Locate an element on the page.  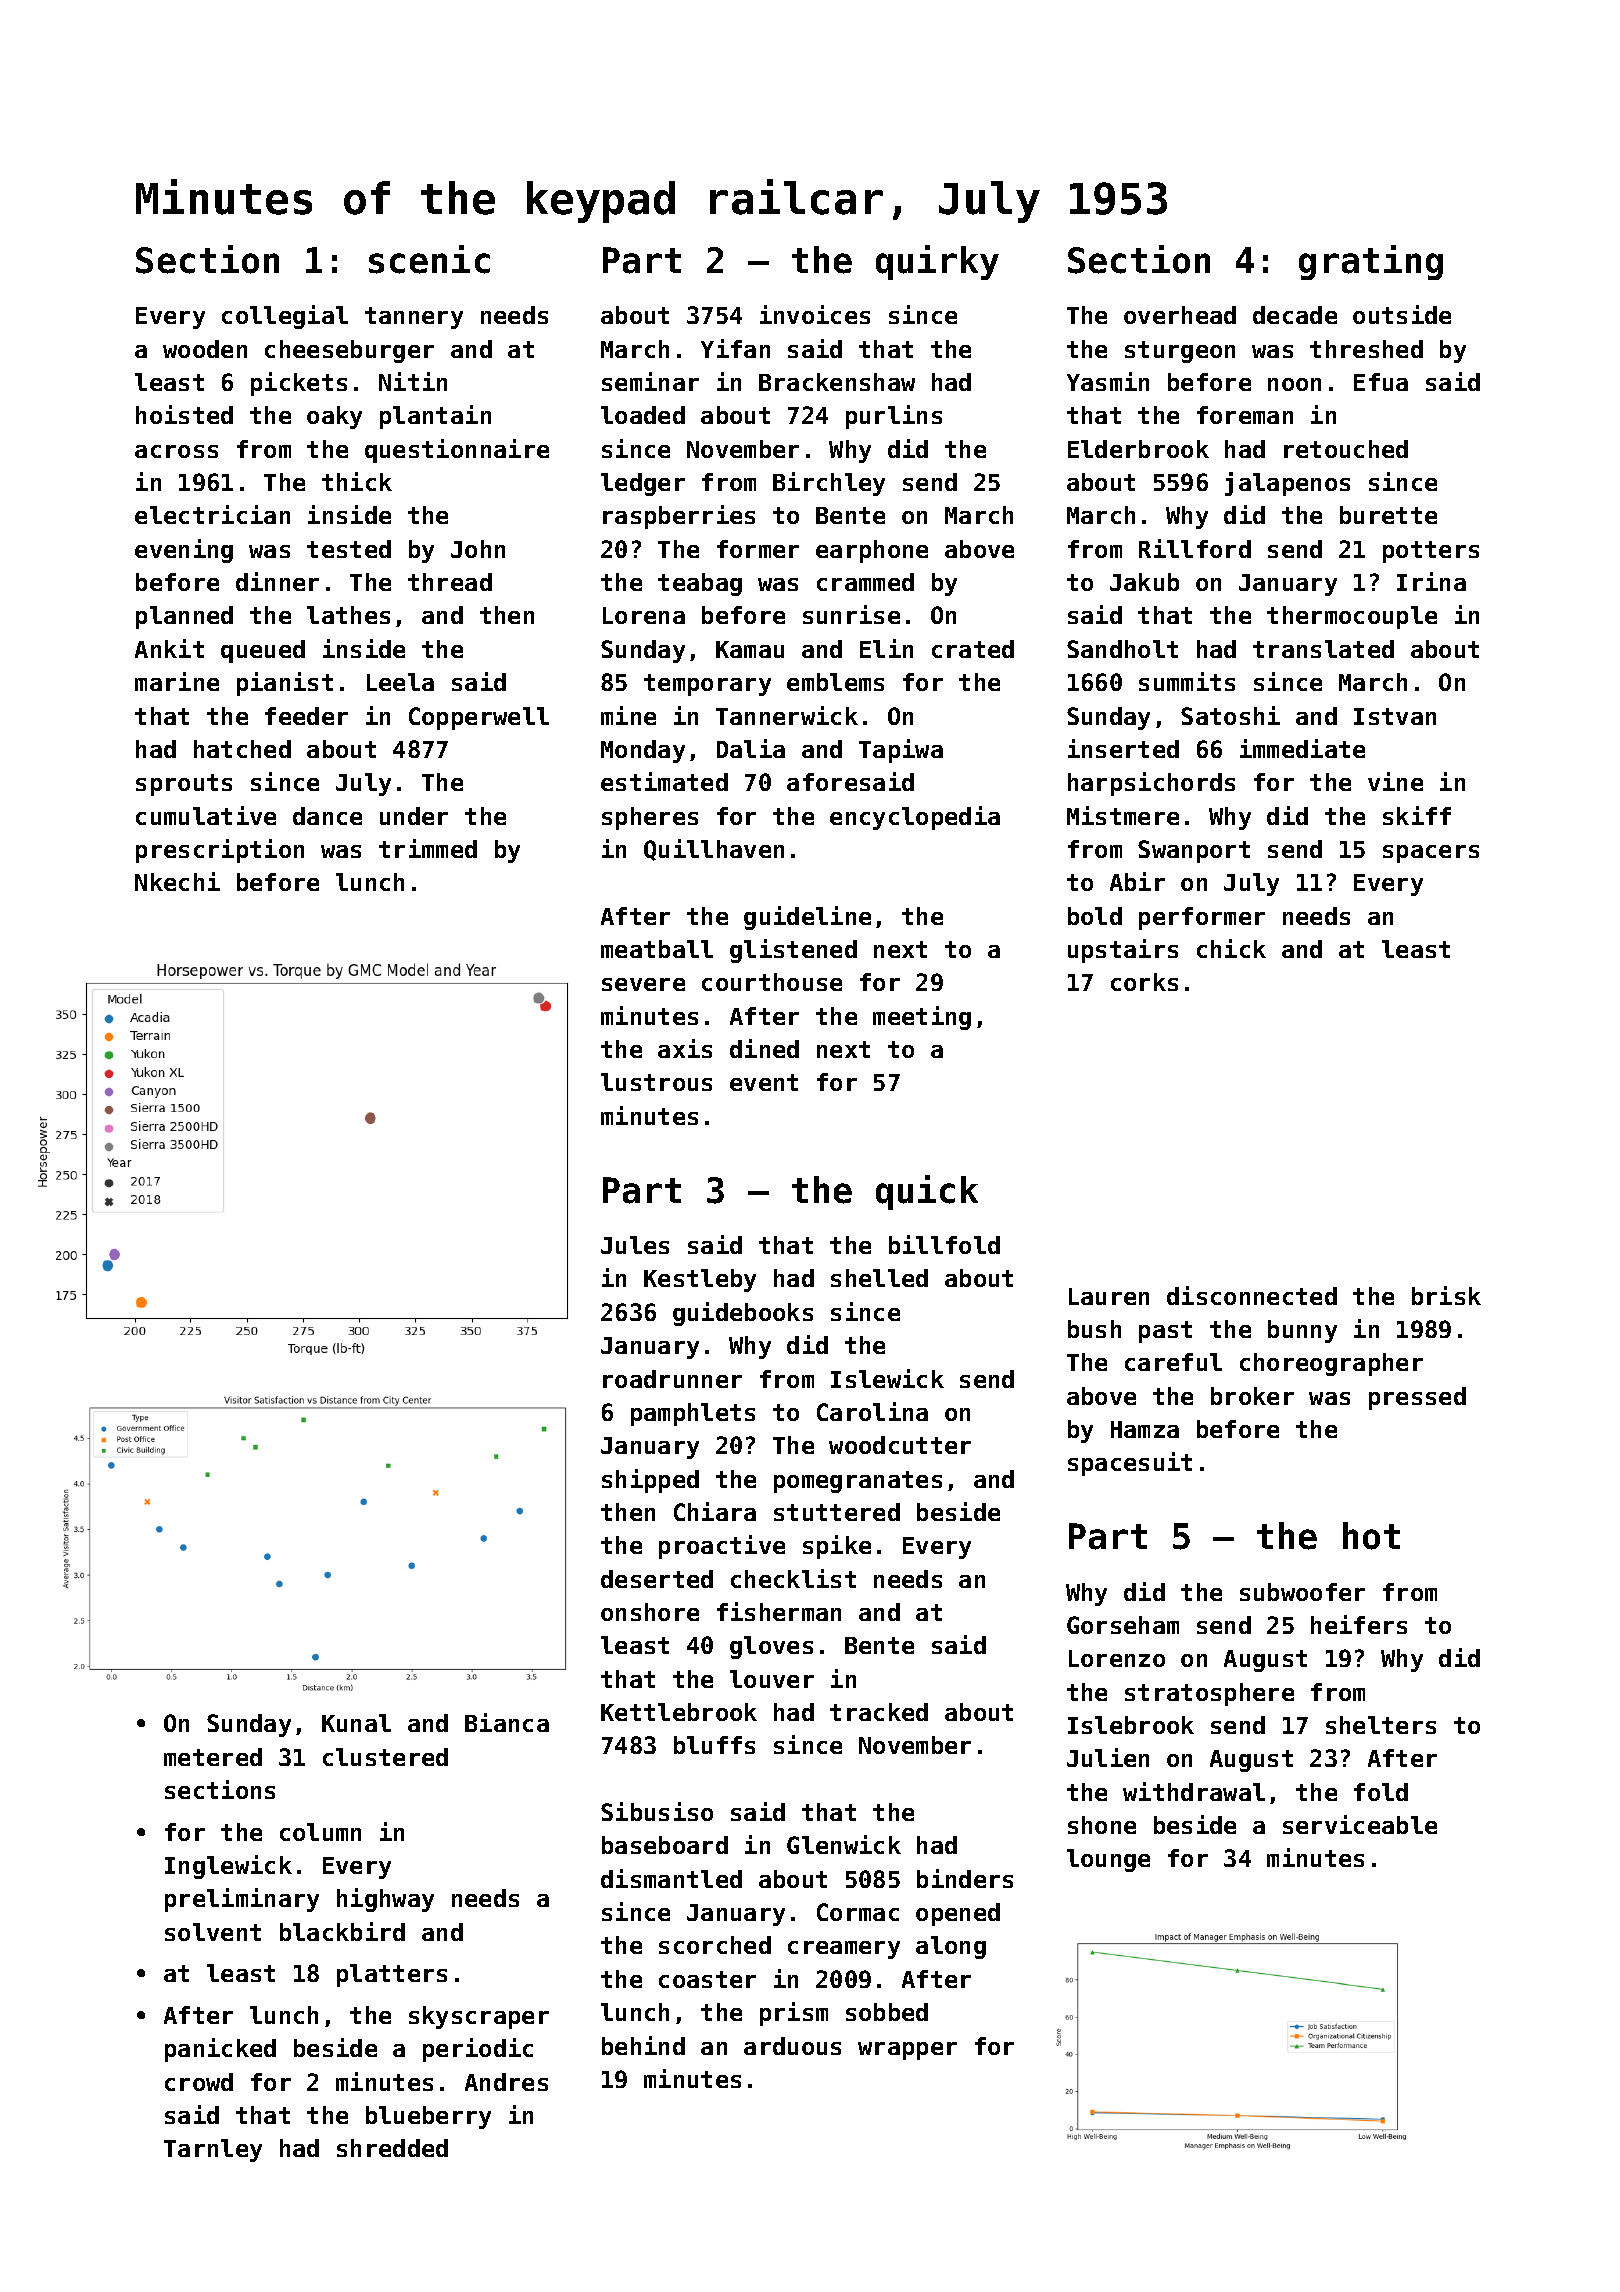
quirky is located at coordinates (937, 262).
